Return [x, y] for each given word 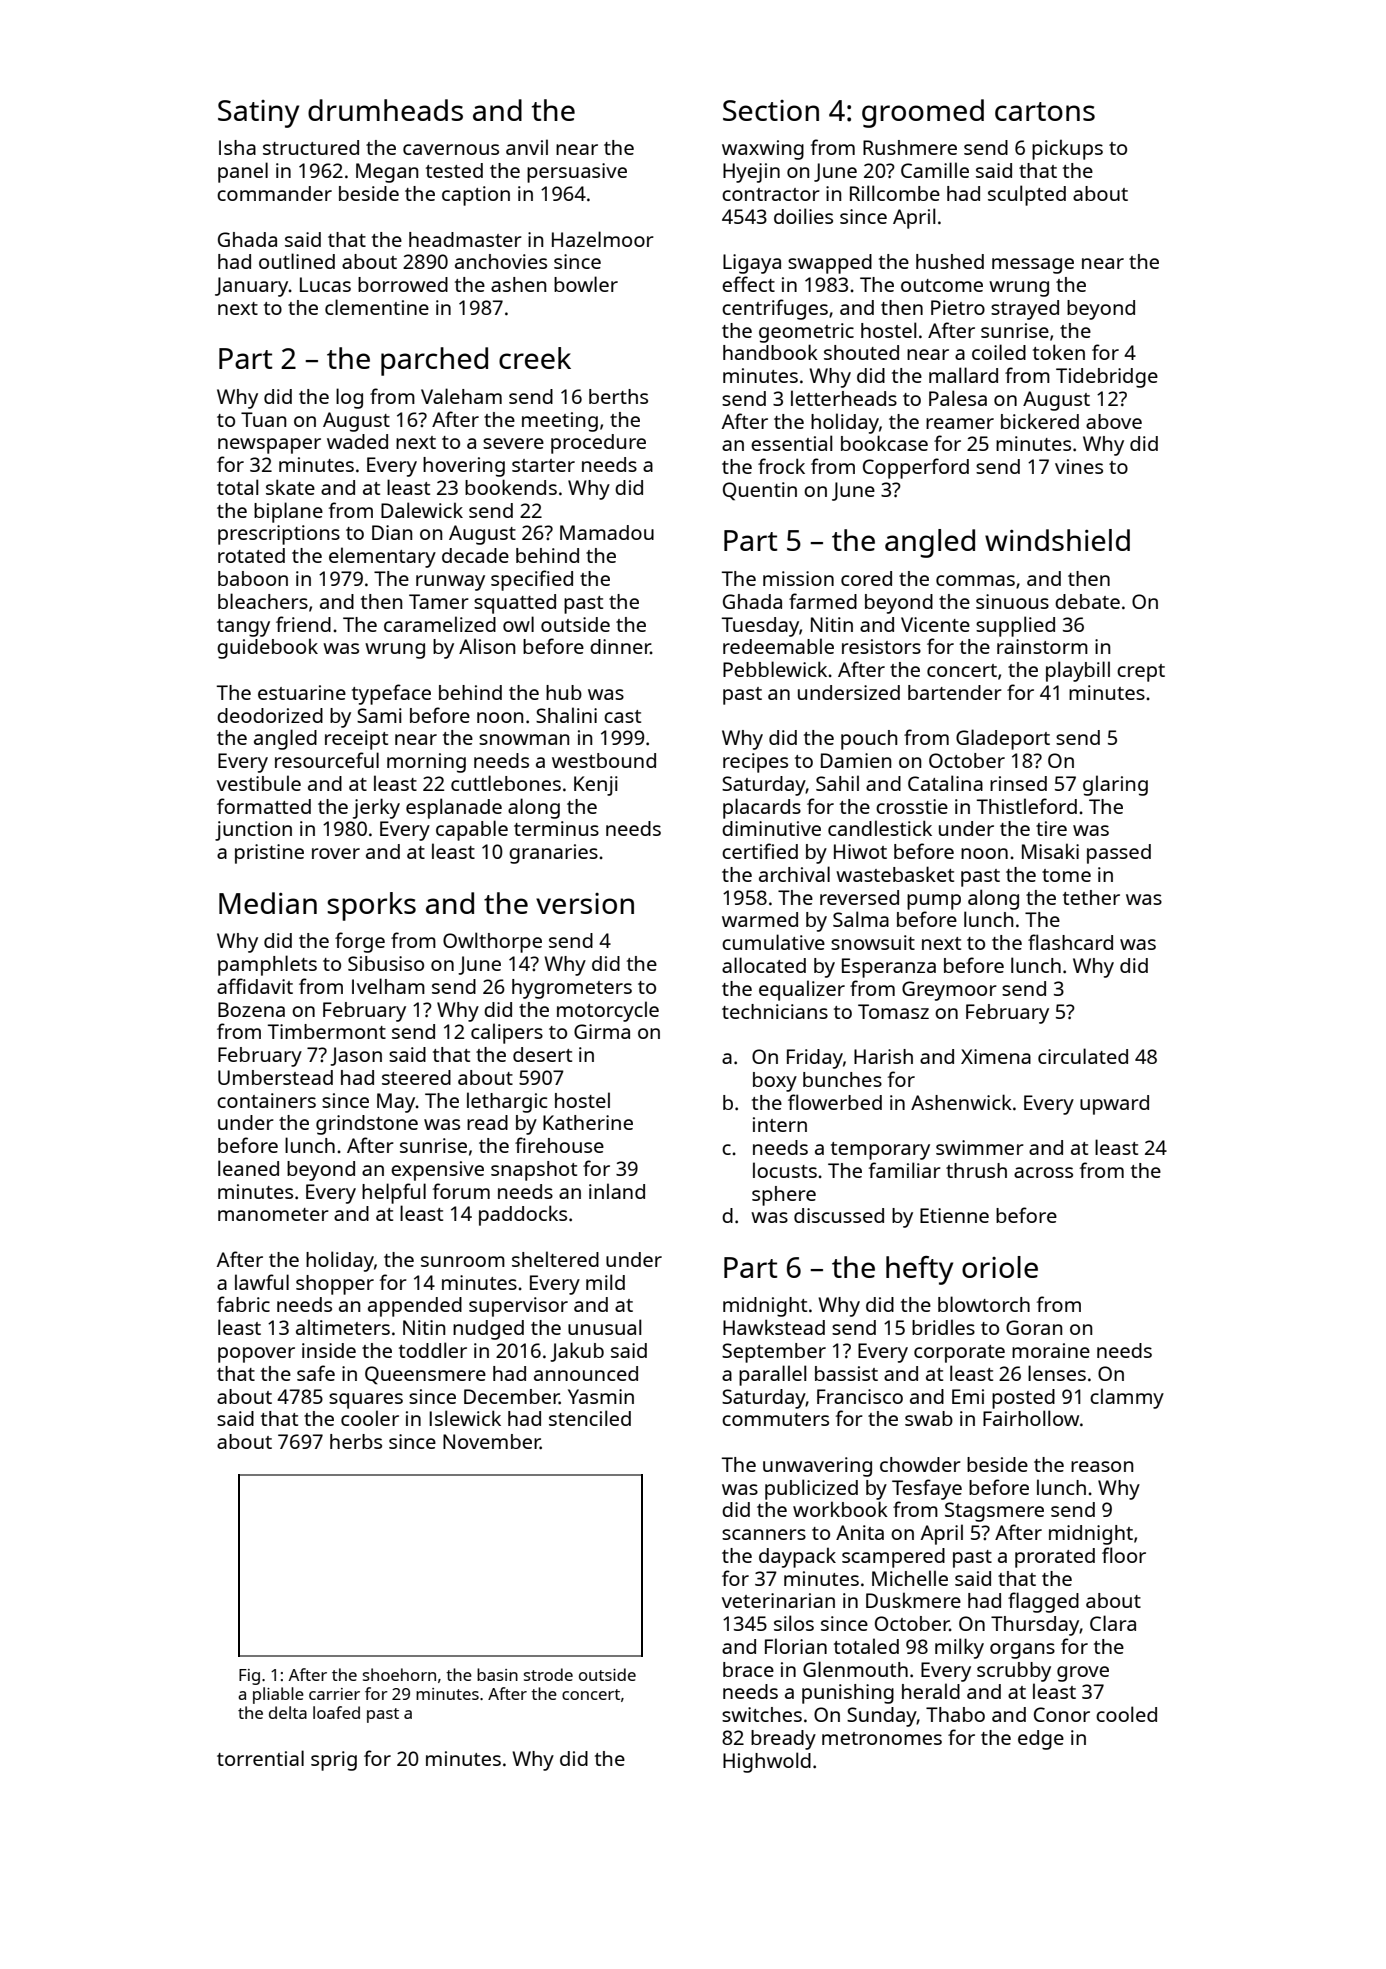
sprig [334, 1761]
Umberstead [275, 1077]
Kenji [596, 786]
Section [771, 110]
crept [1141, 673]
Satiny [258, 114]
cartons [1045, 111]
